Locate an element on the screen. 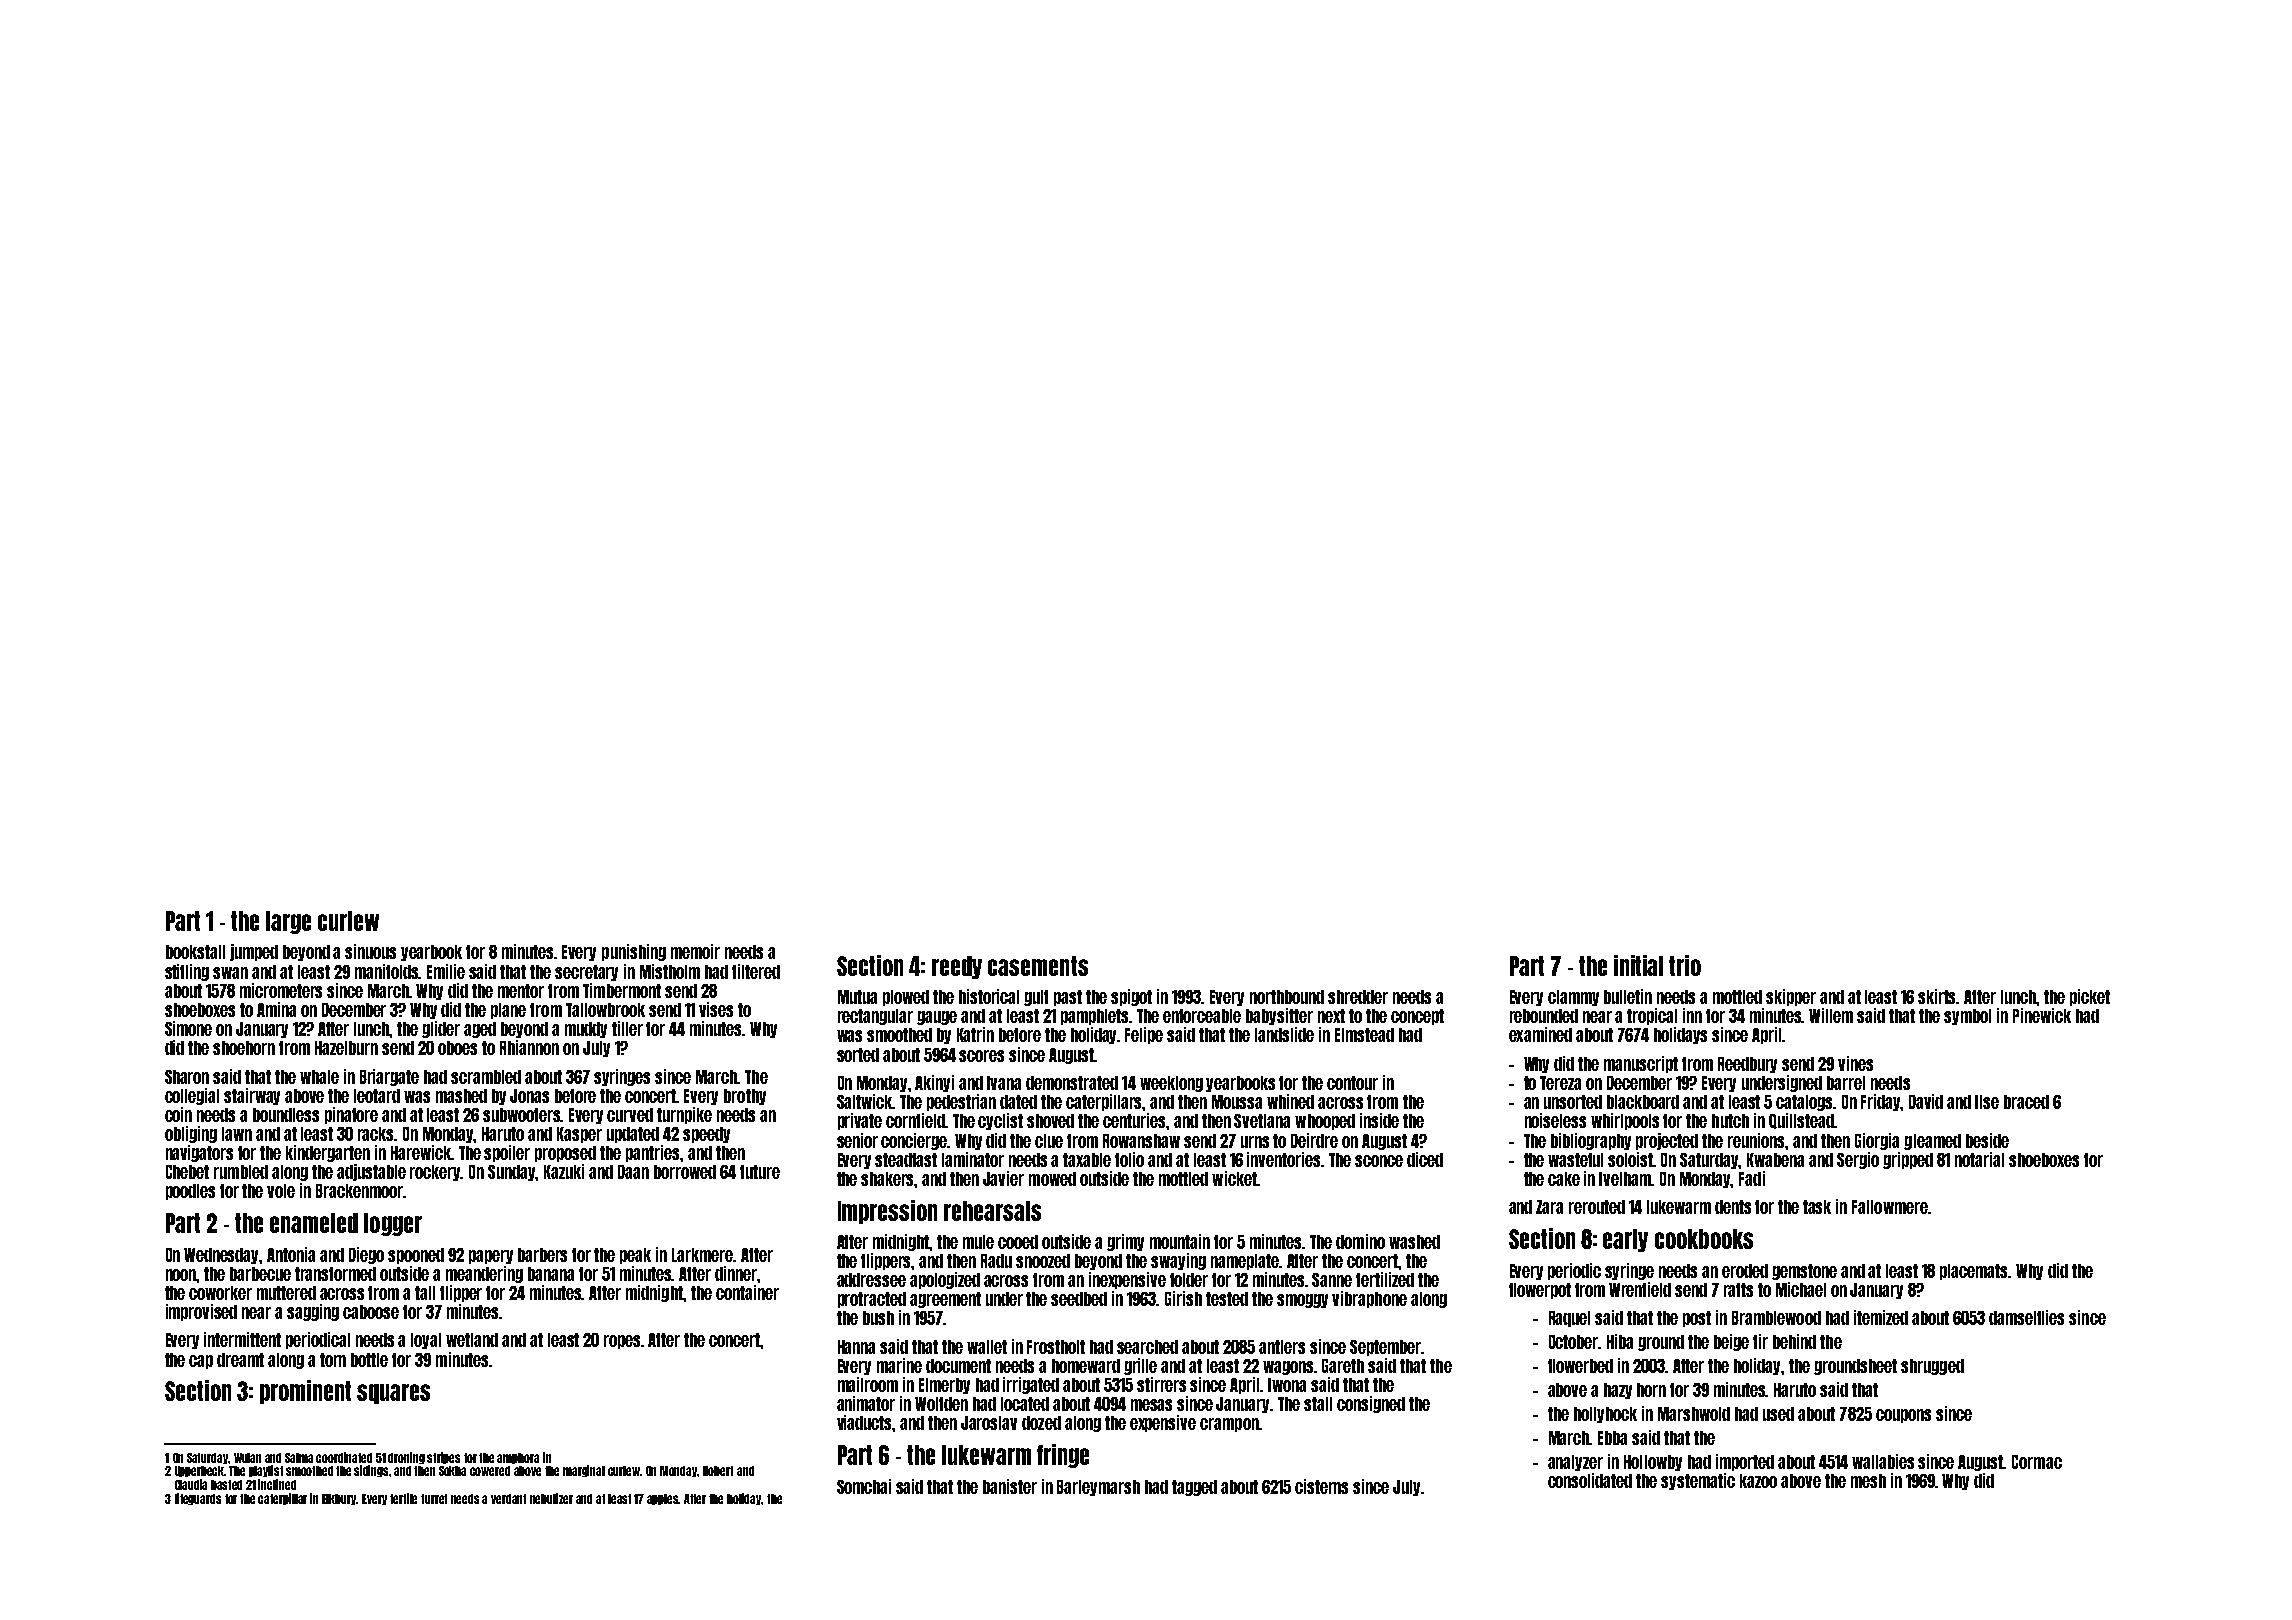 The image size is (2292, 1620). casements is located at coordinates (1038, 966).
